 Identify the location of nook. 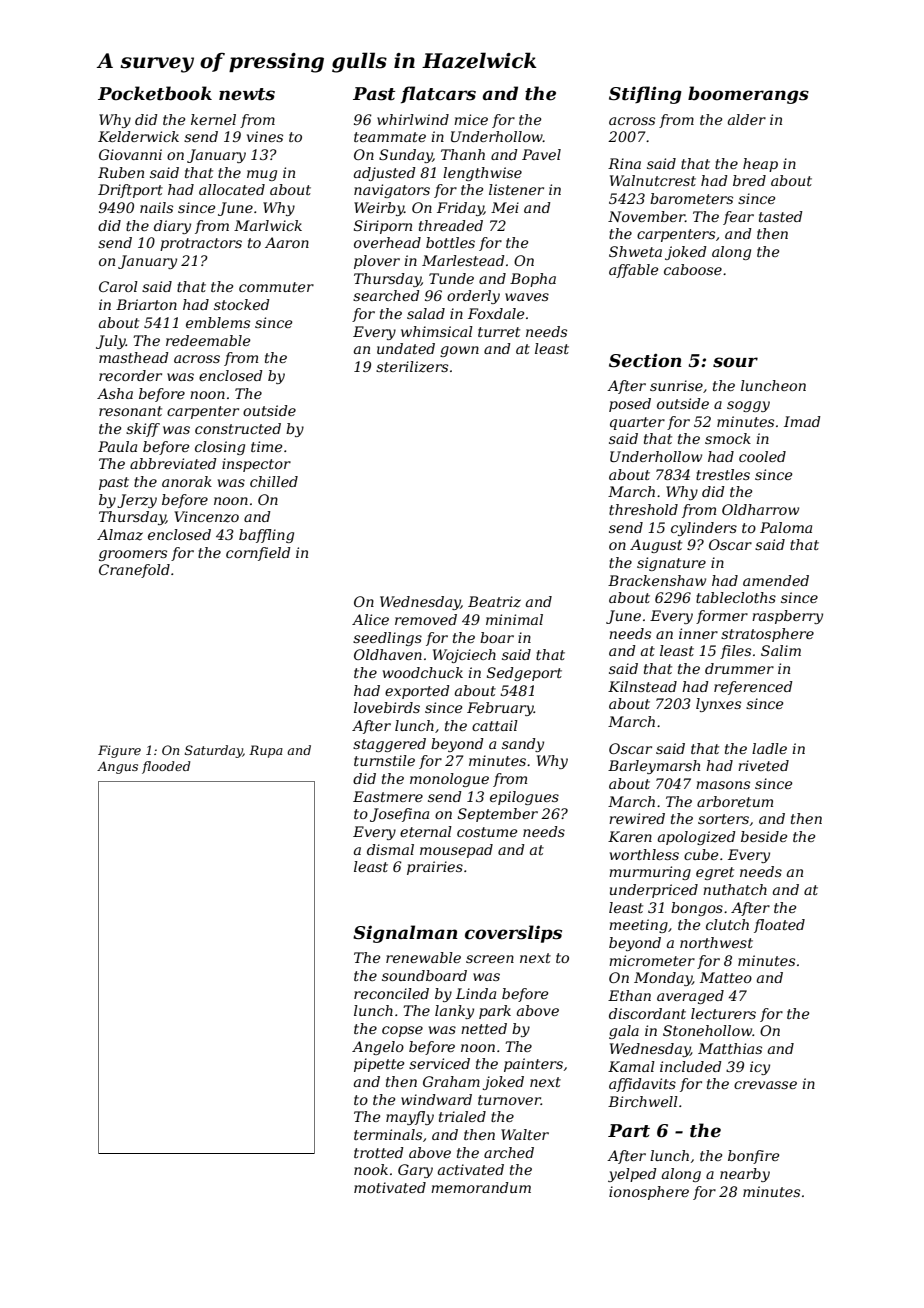
(371, 1169).
